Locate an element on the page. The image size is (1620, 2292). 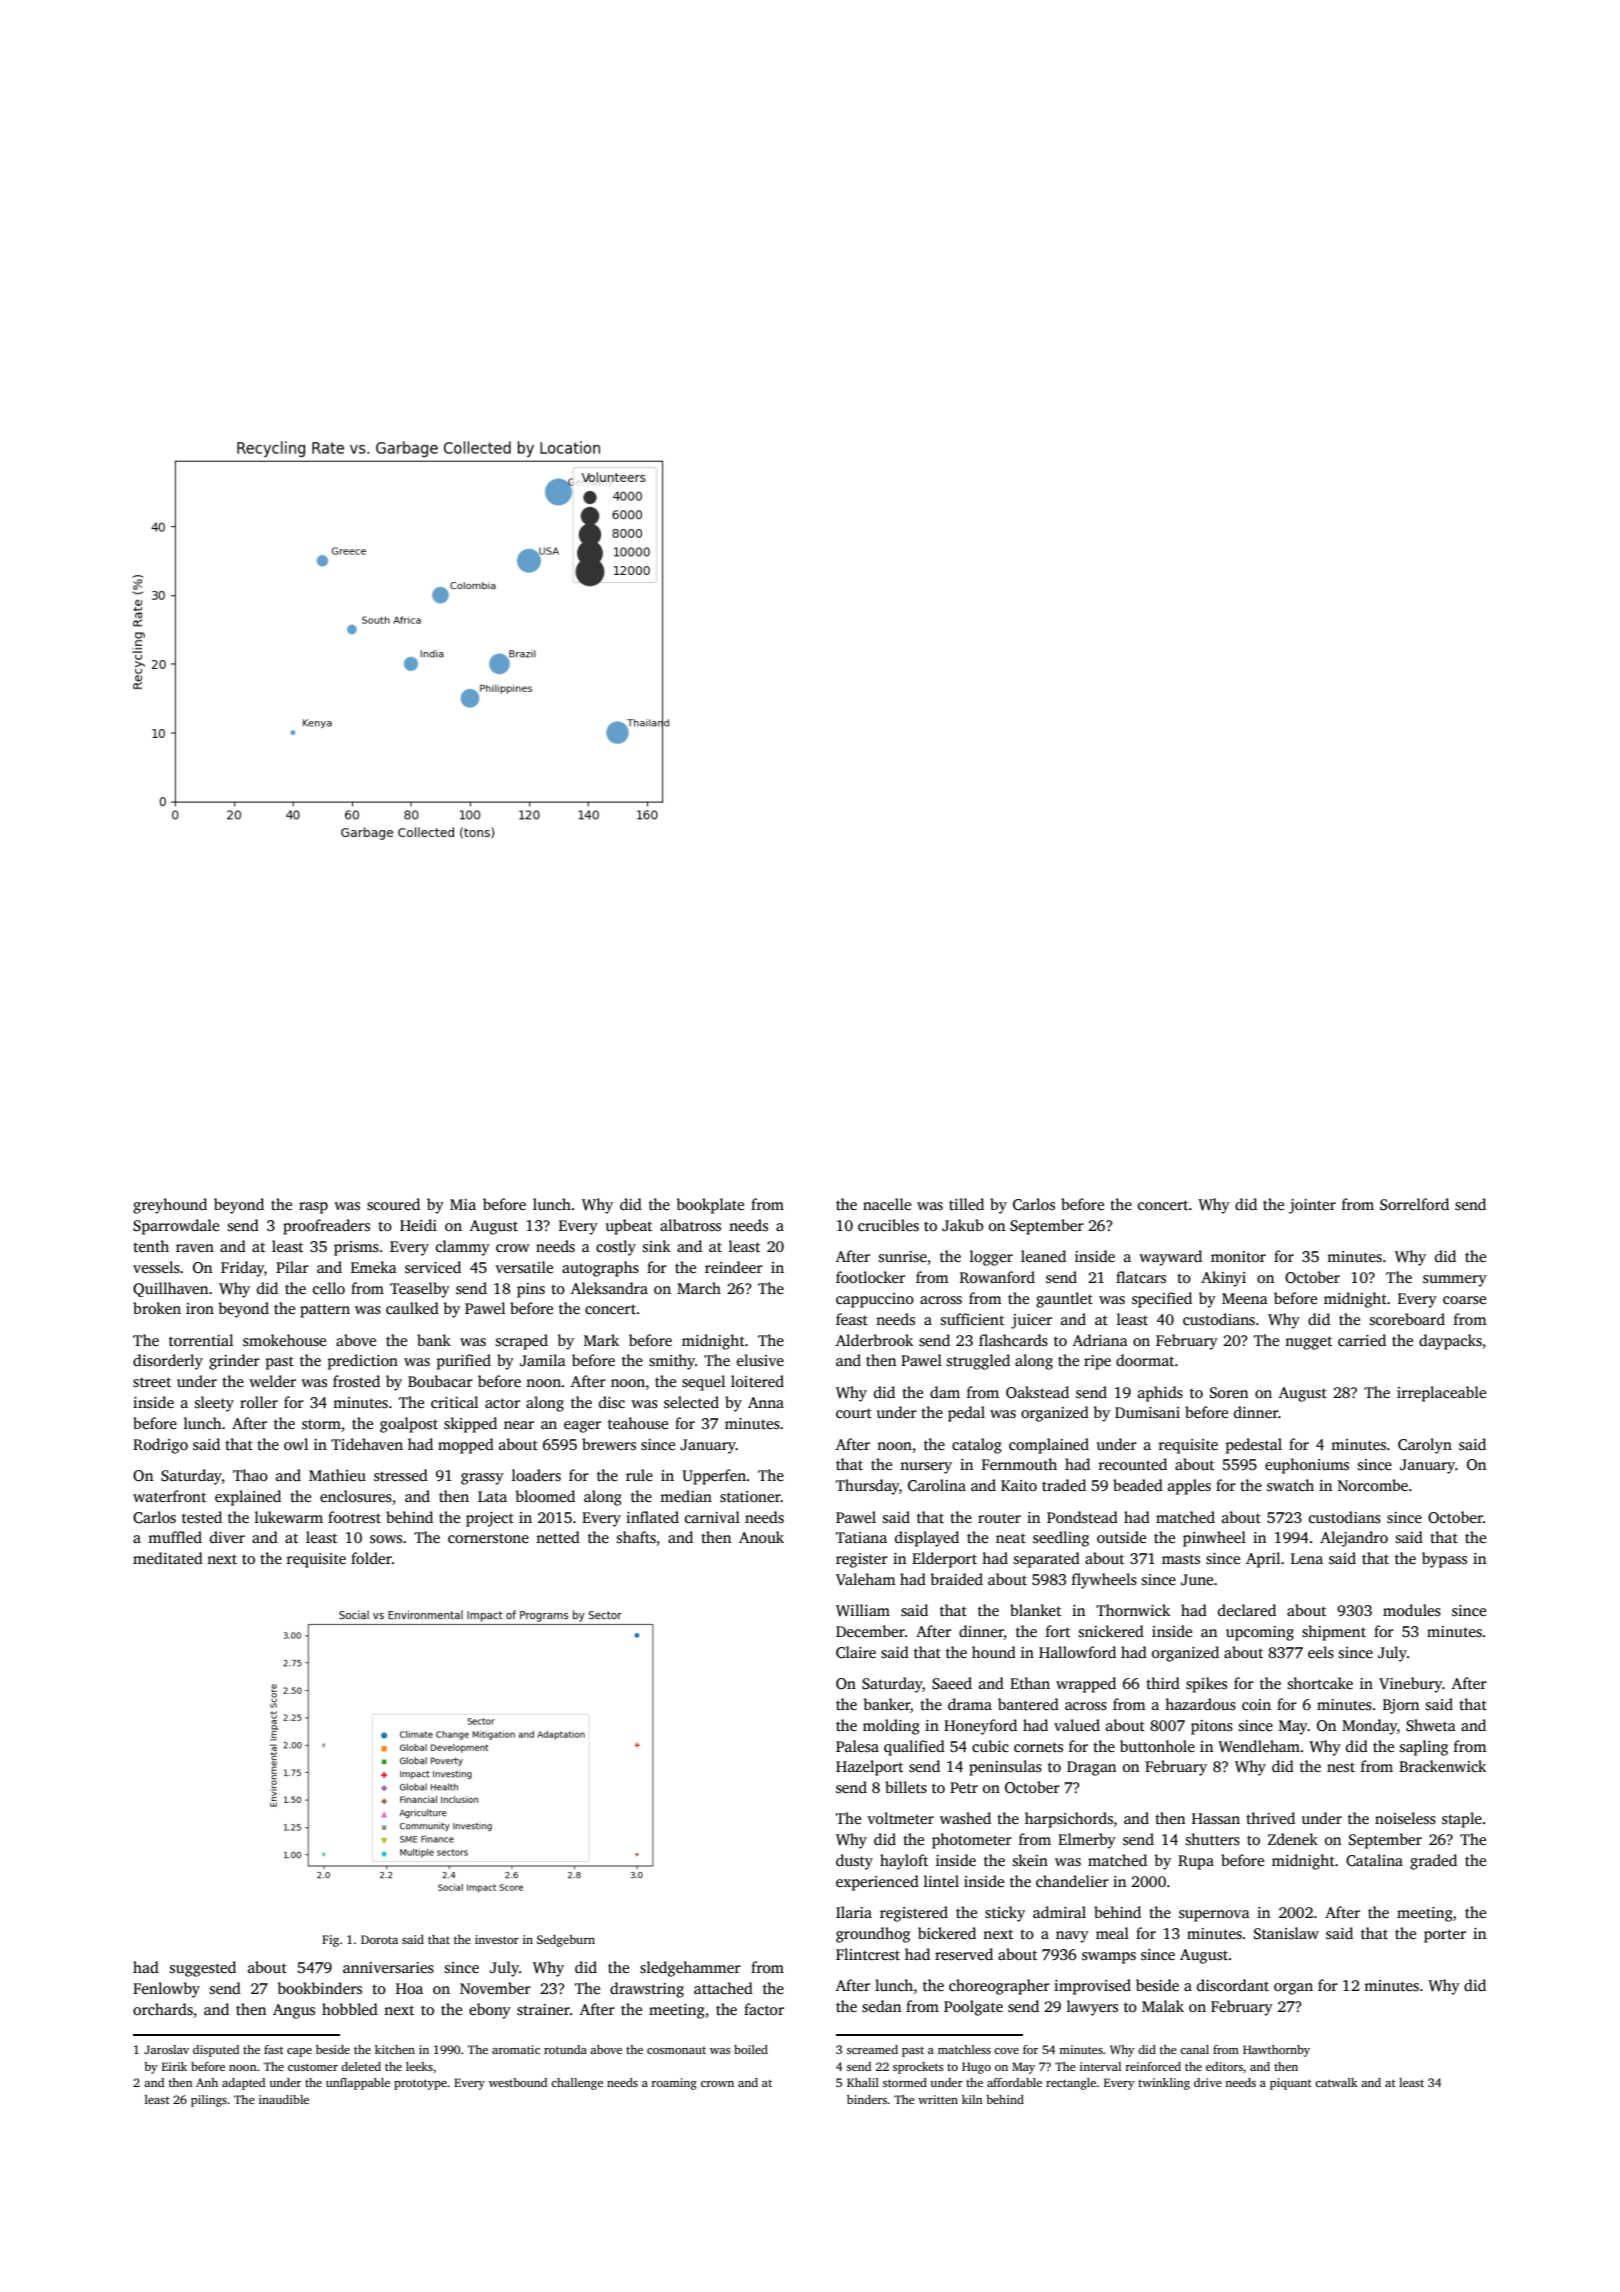
jointer is located at coordinates (1312, 1206).
